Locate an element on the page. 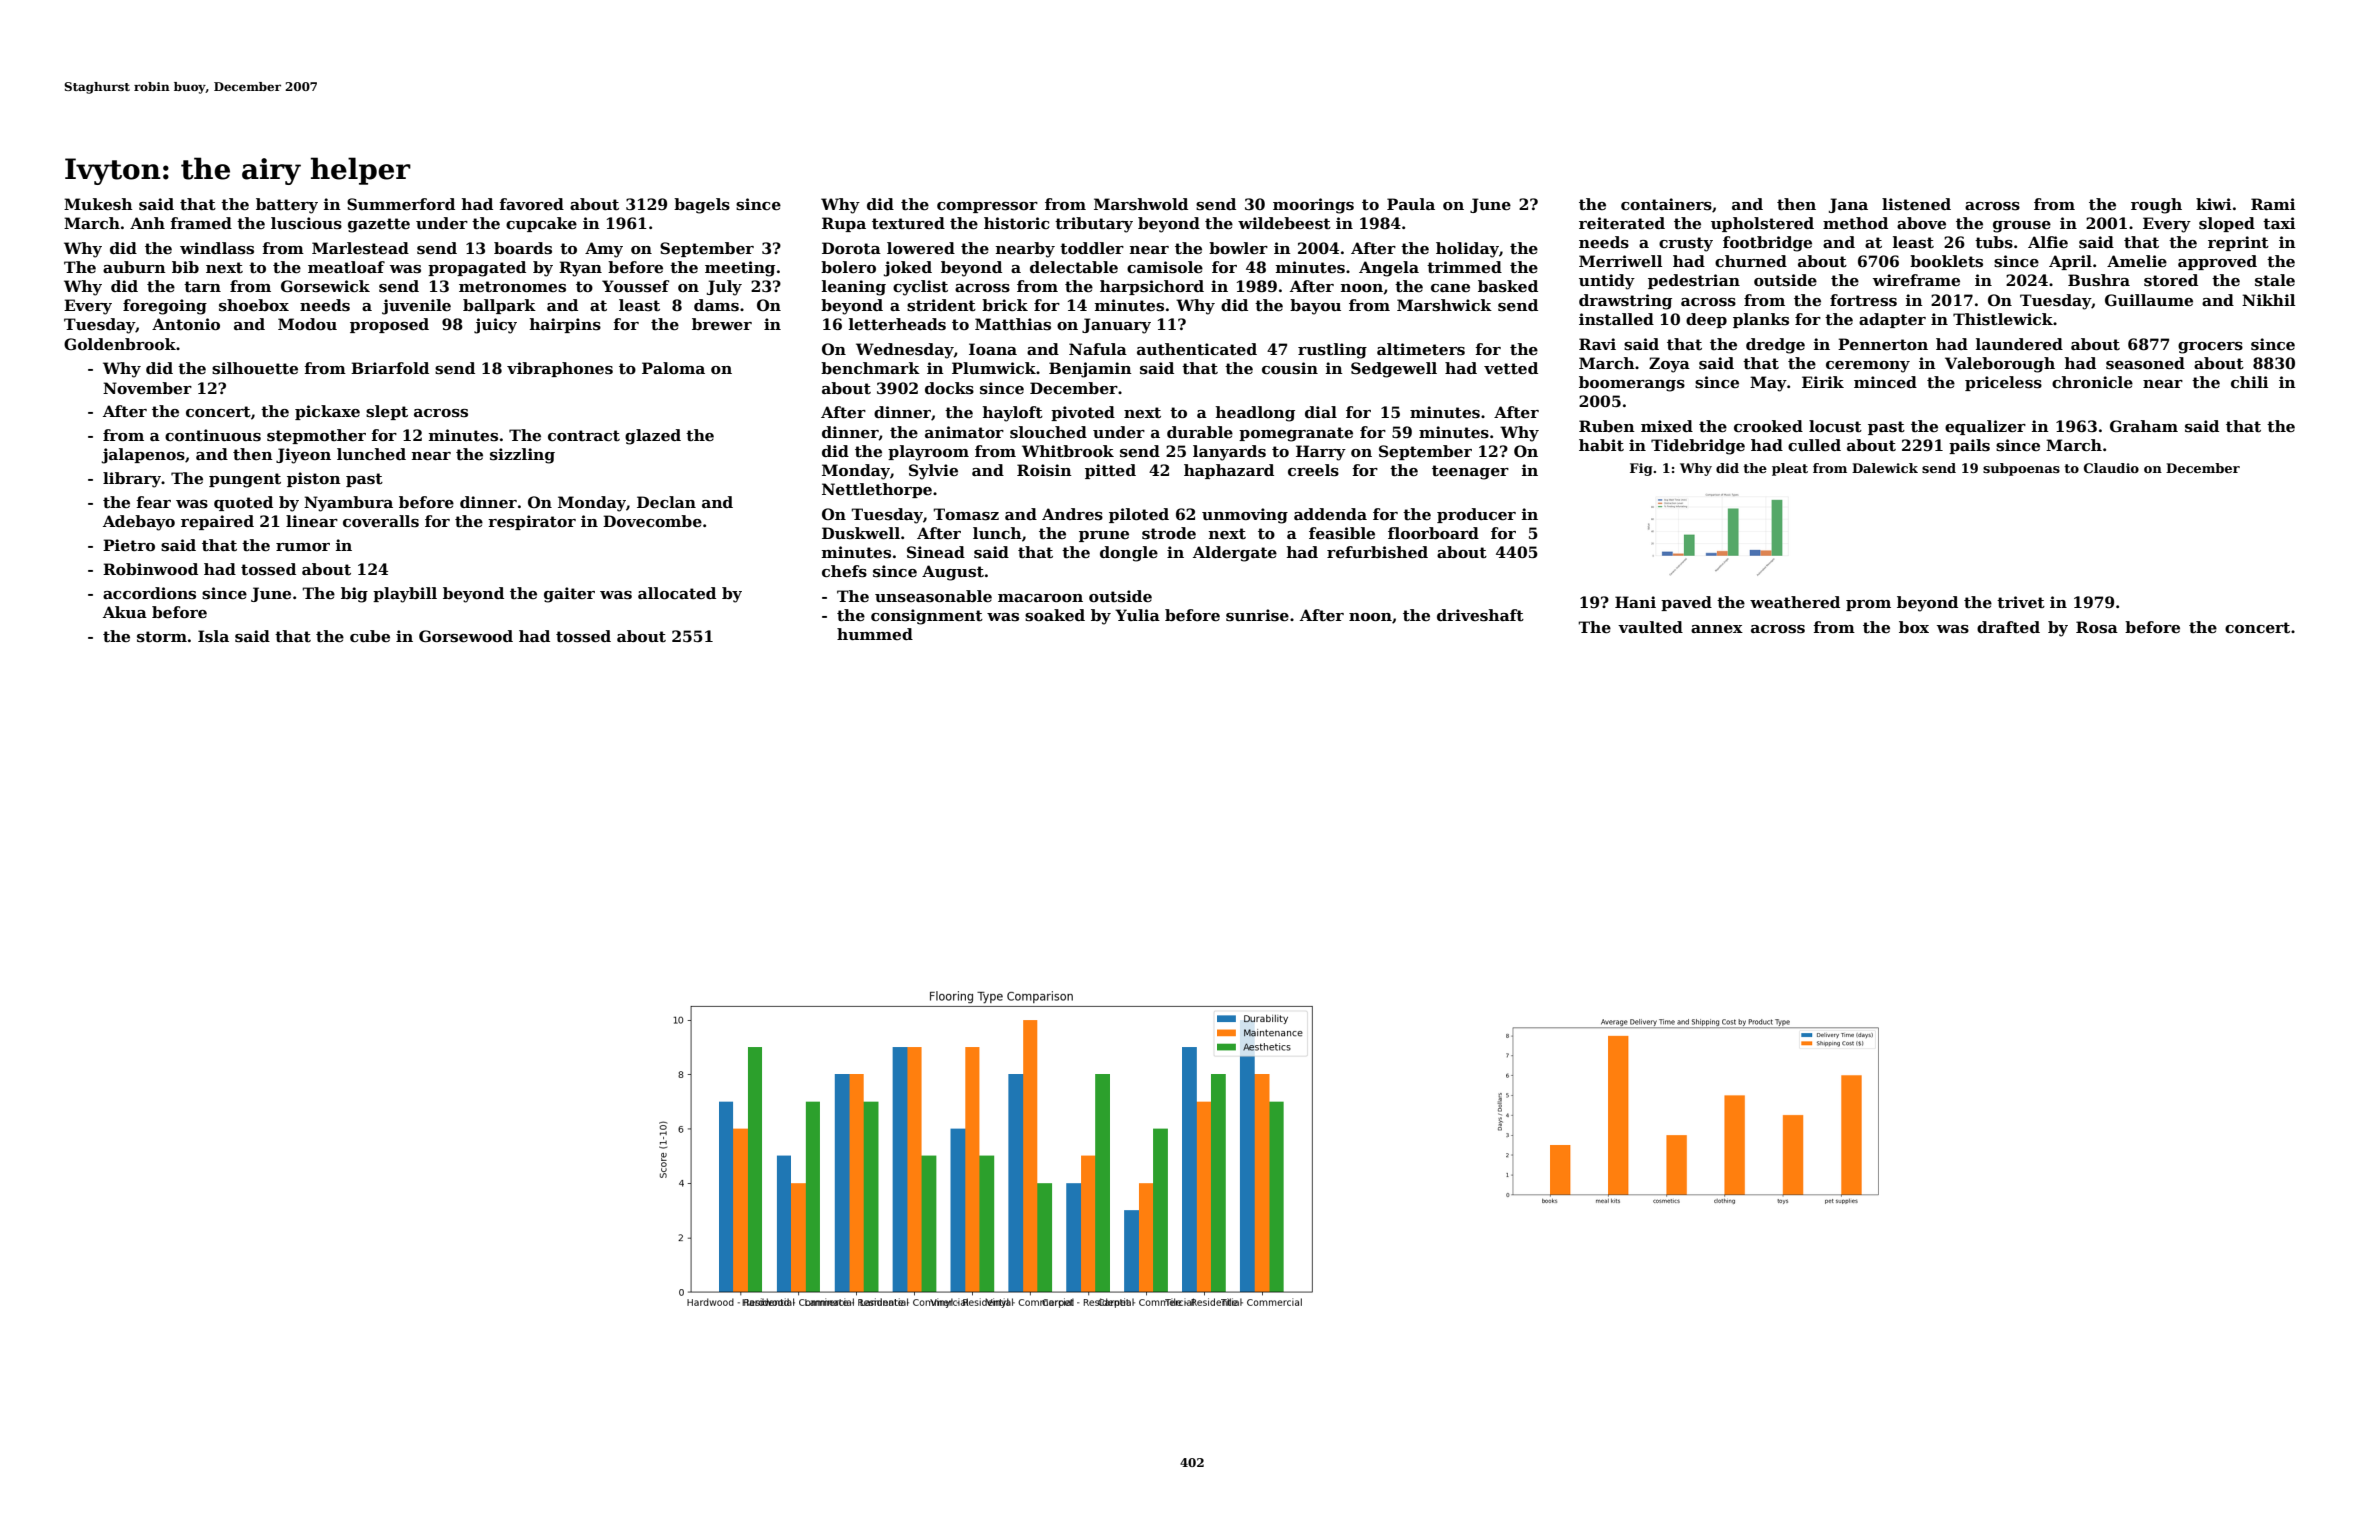 The height and width of the page is (1527, 2360). hummed is located at coordinates (875, 634).
